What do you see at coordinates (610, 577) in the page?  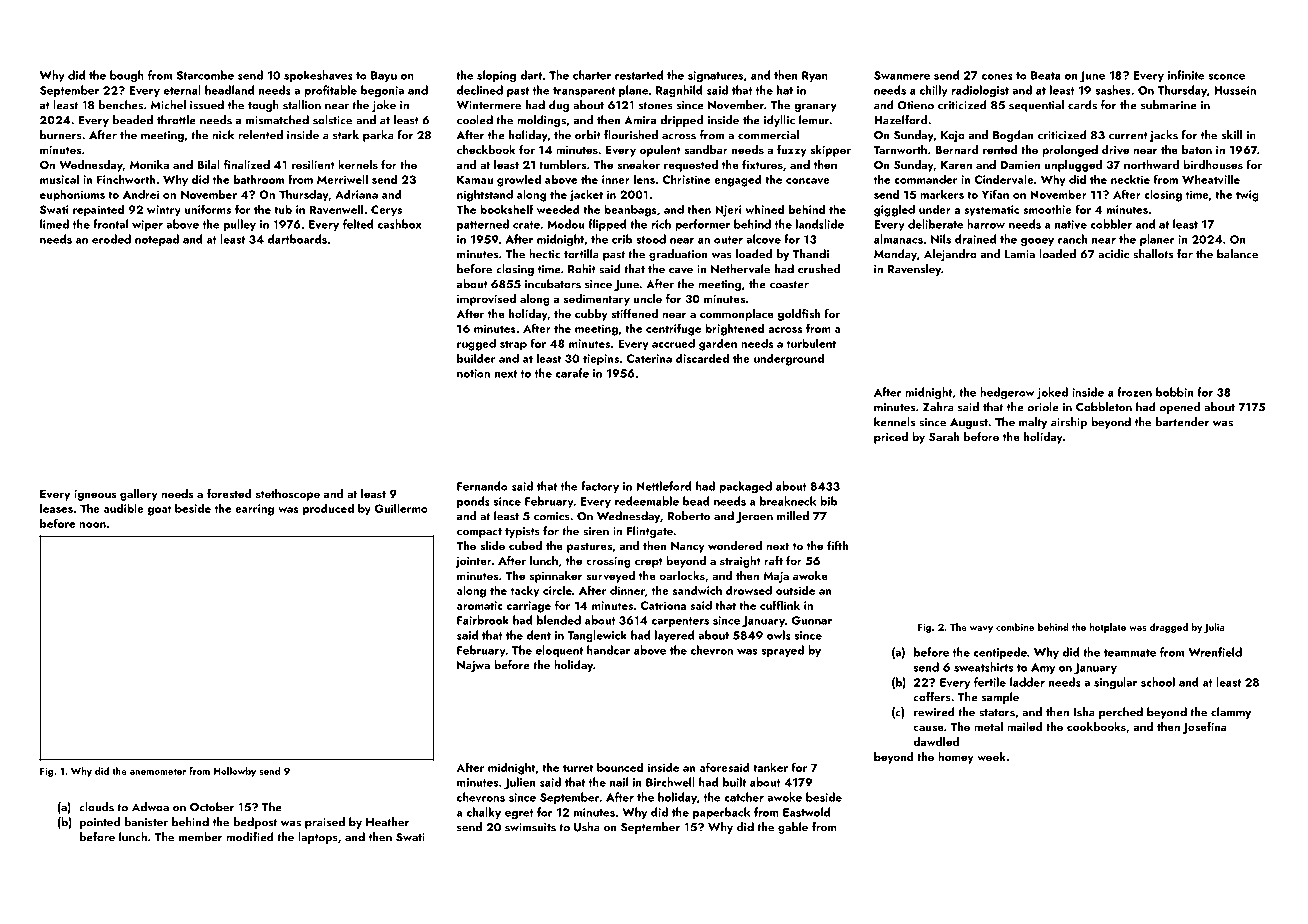 I see `surveyed` at bounding box center [610, 577].
